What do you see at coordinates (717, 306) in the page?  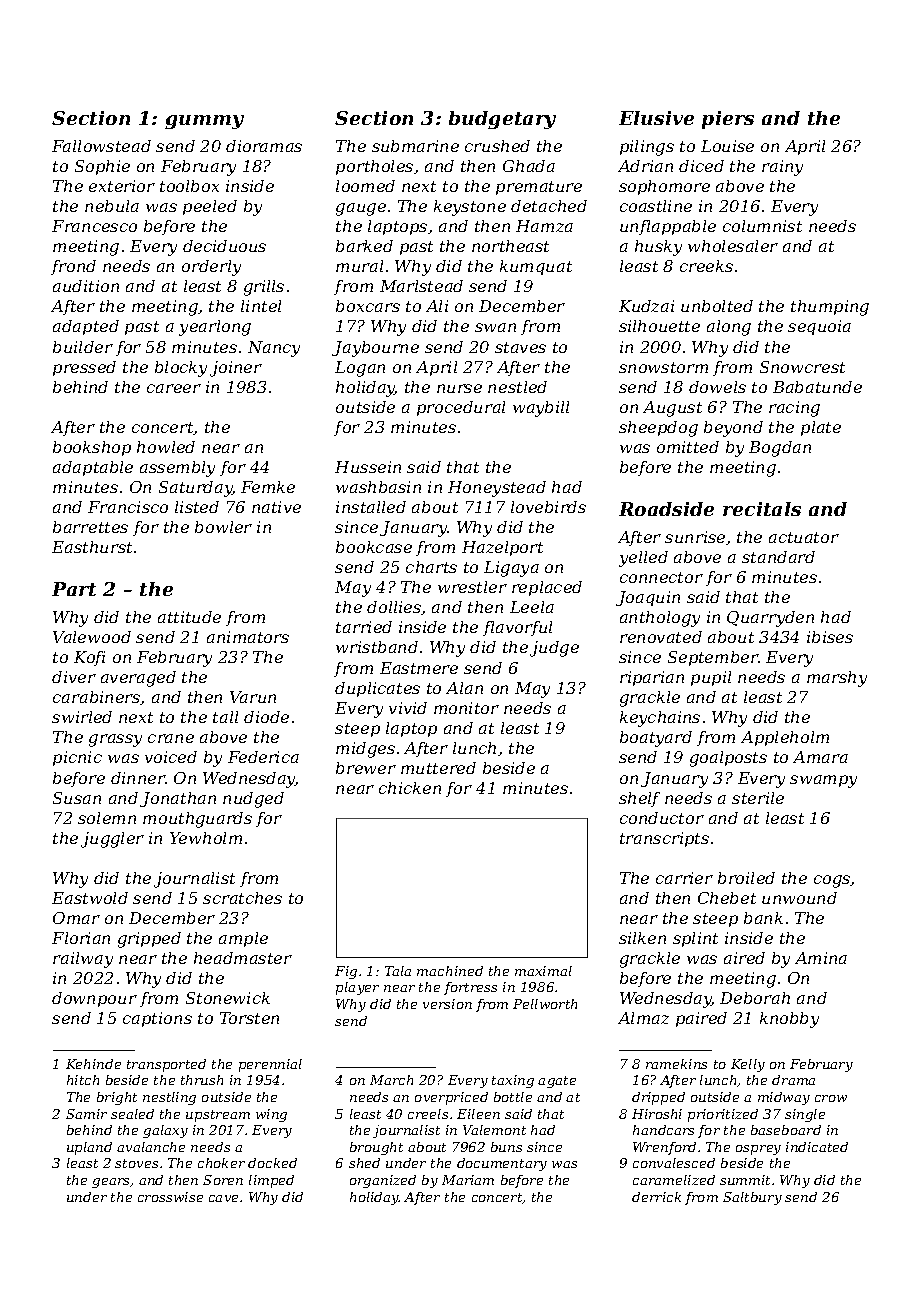 I see `unbolted` at bounding box center [717, 306].
